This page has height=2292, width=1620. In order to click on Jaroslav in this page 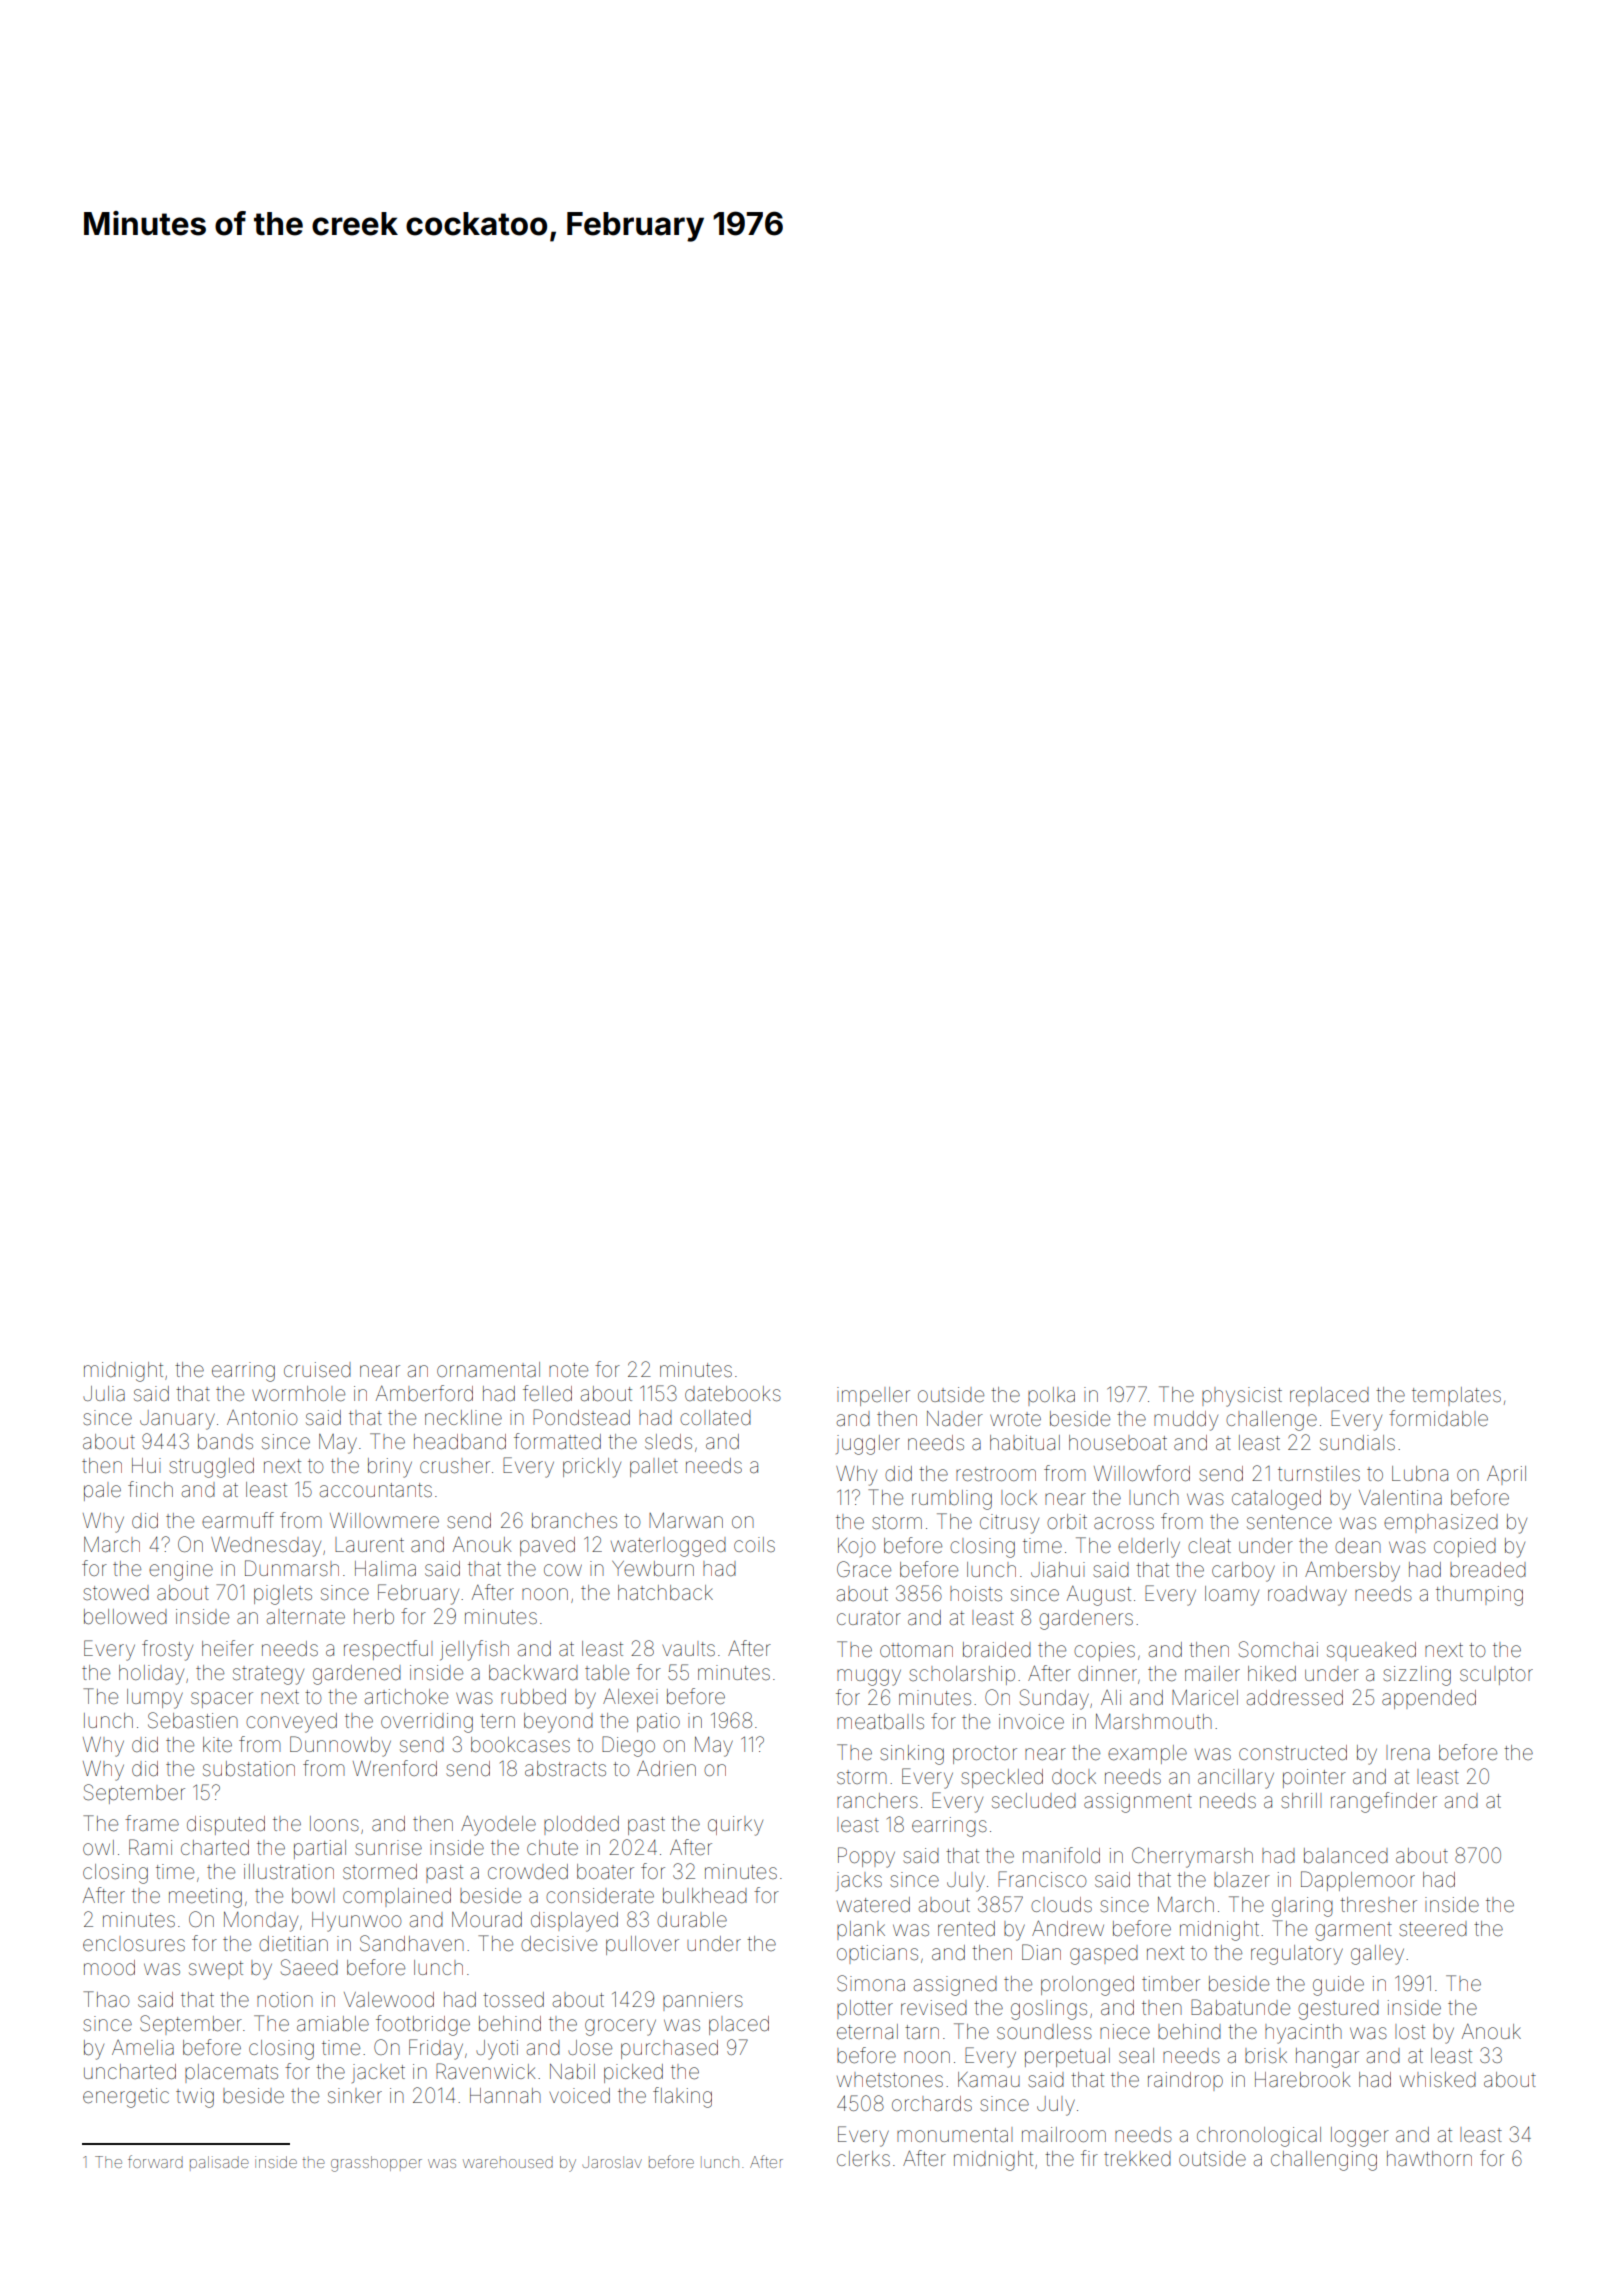, I will do `click(612, 2162)`.
